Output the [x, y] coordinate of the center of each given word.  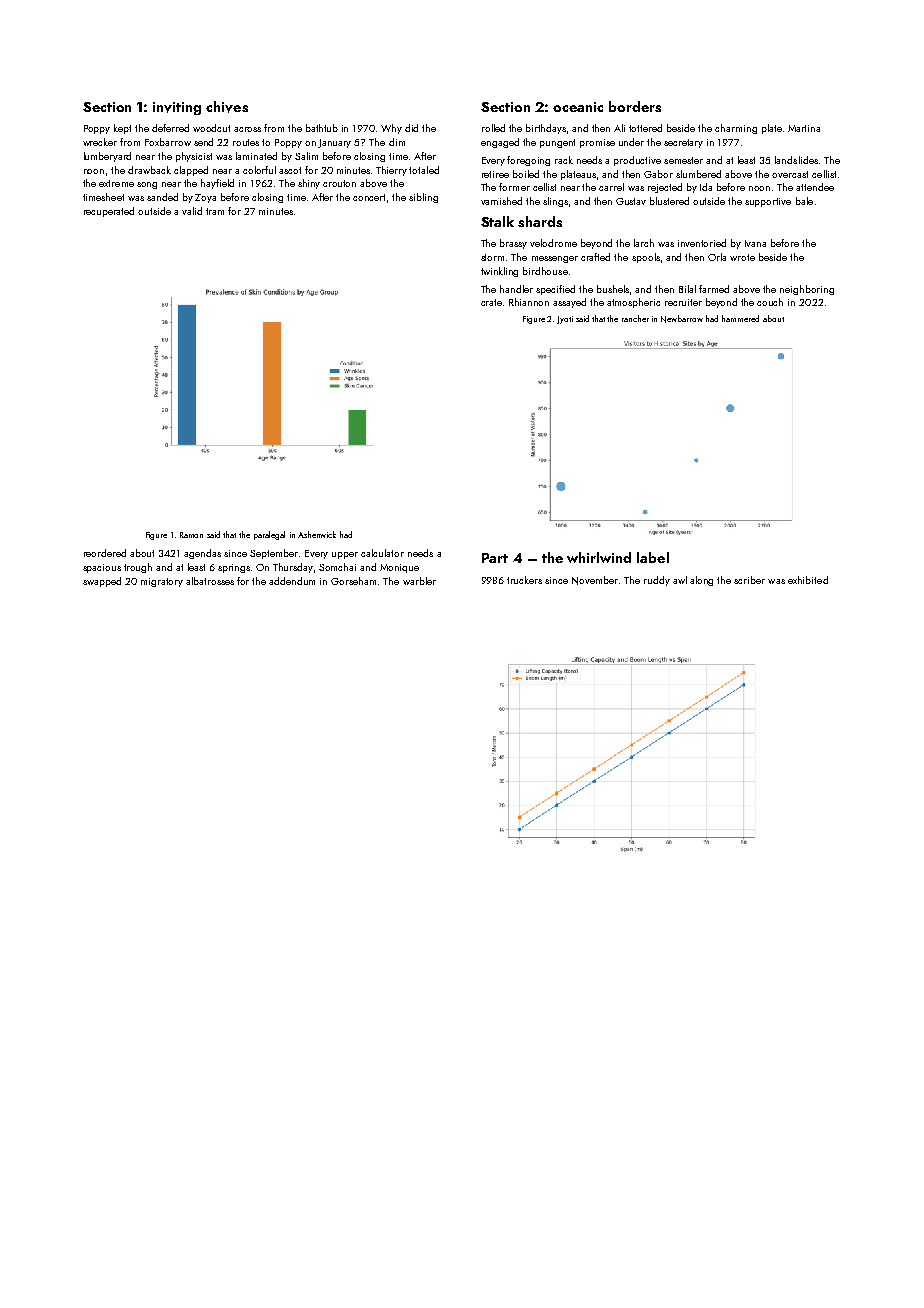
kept [122, 129]
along [701, 581]
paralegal [269, 535]
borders [635, 106]
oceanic [578, 107]
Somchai [337, 567]
